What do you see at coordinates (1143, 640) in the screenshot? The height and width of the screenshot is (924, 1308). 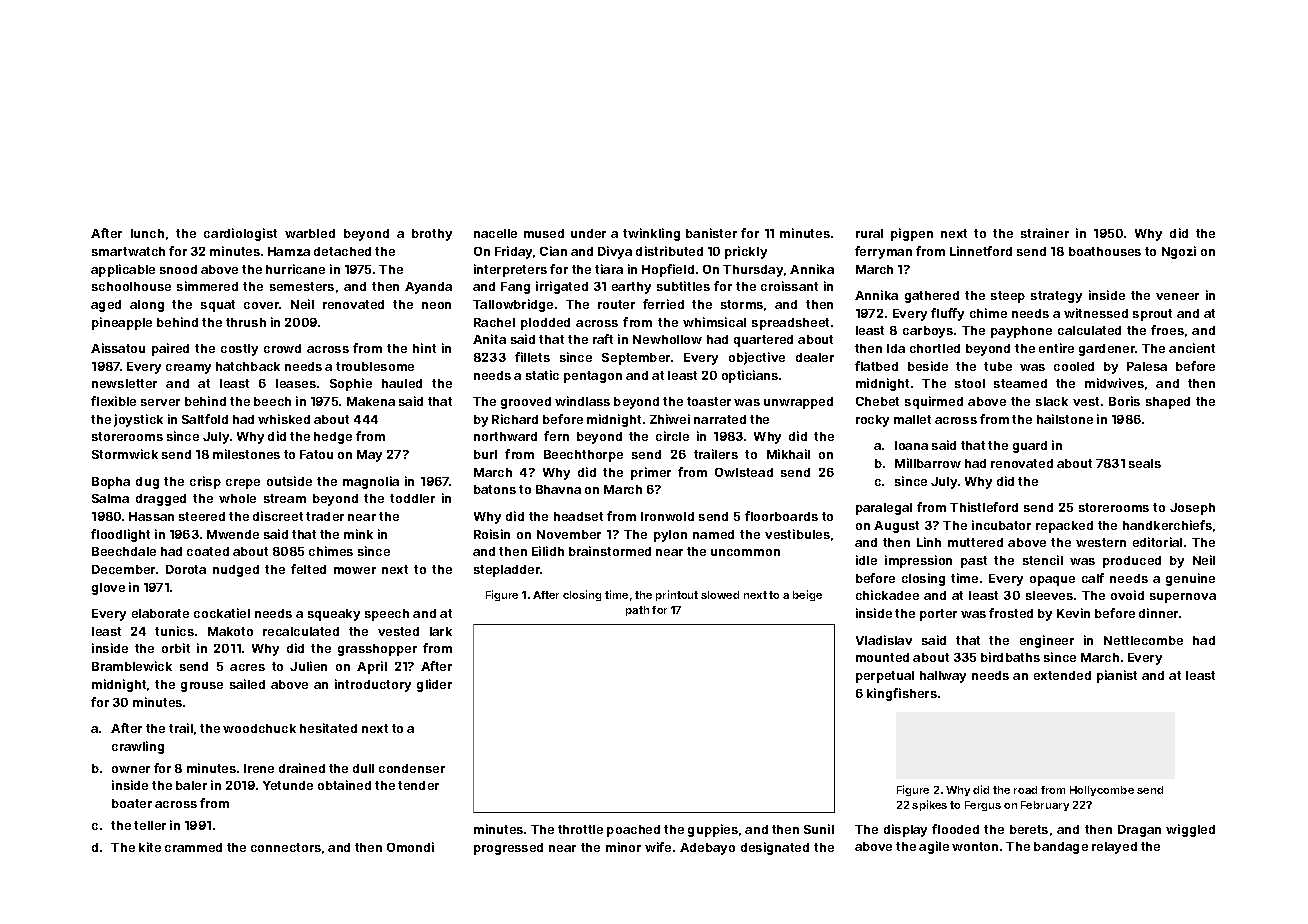 I see `Nettlecombe` at bounding box center [1143, 640].
